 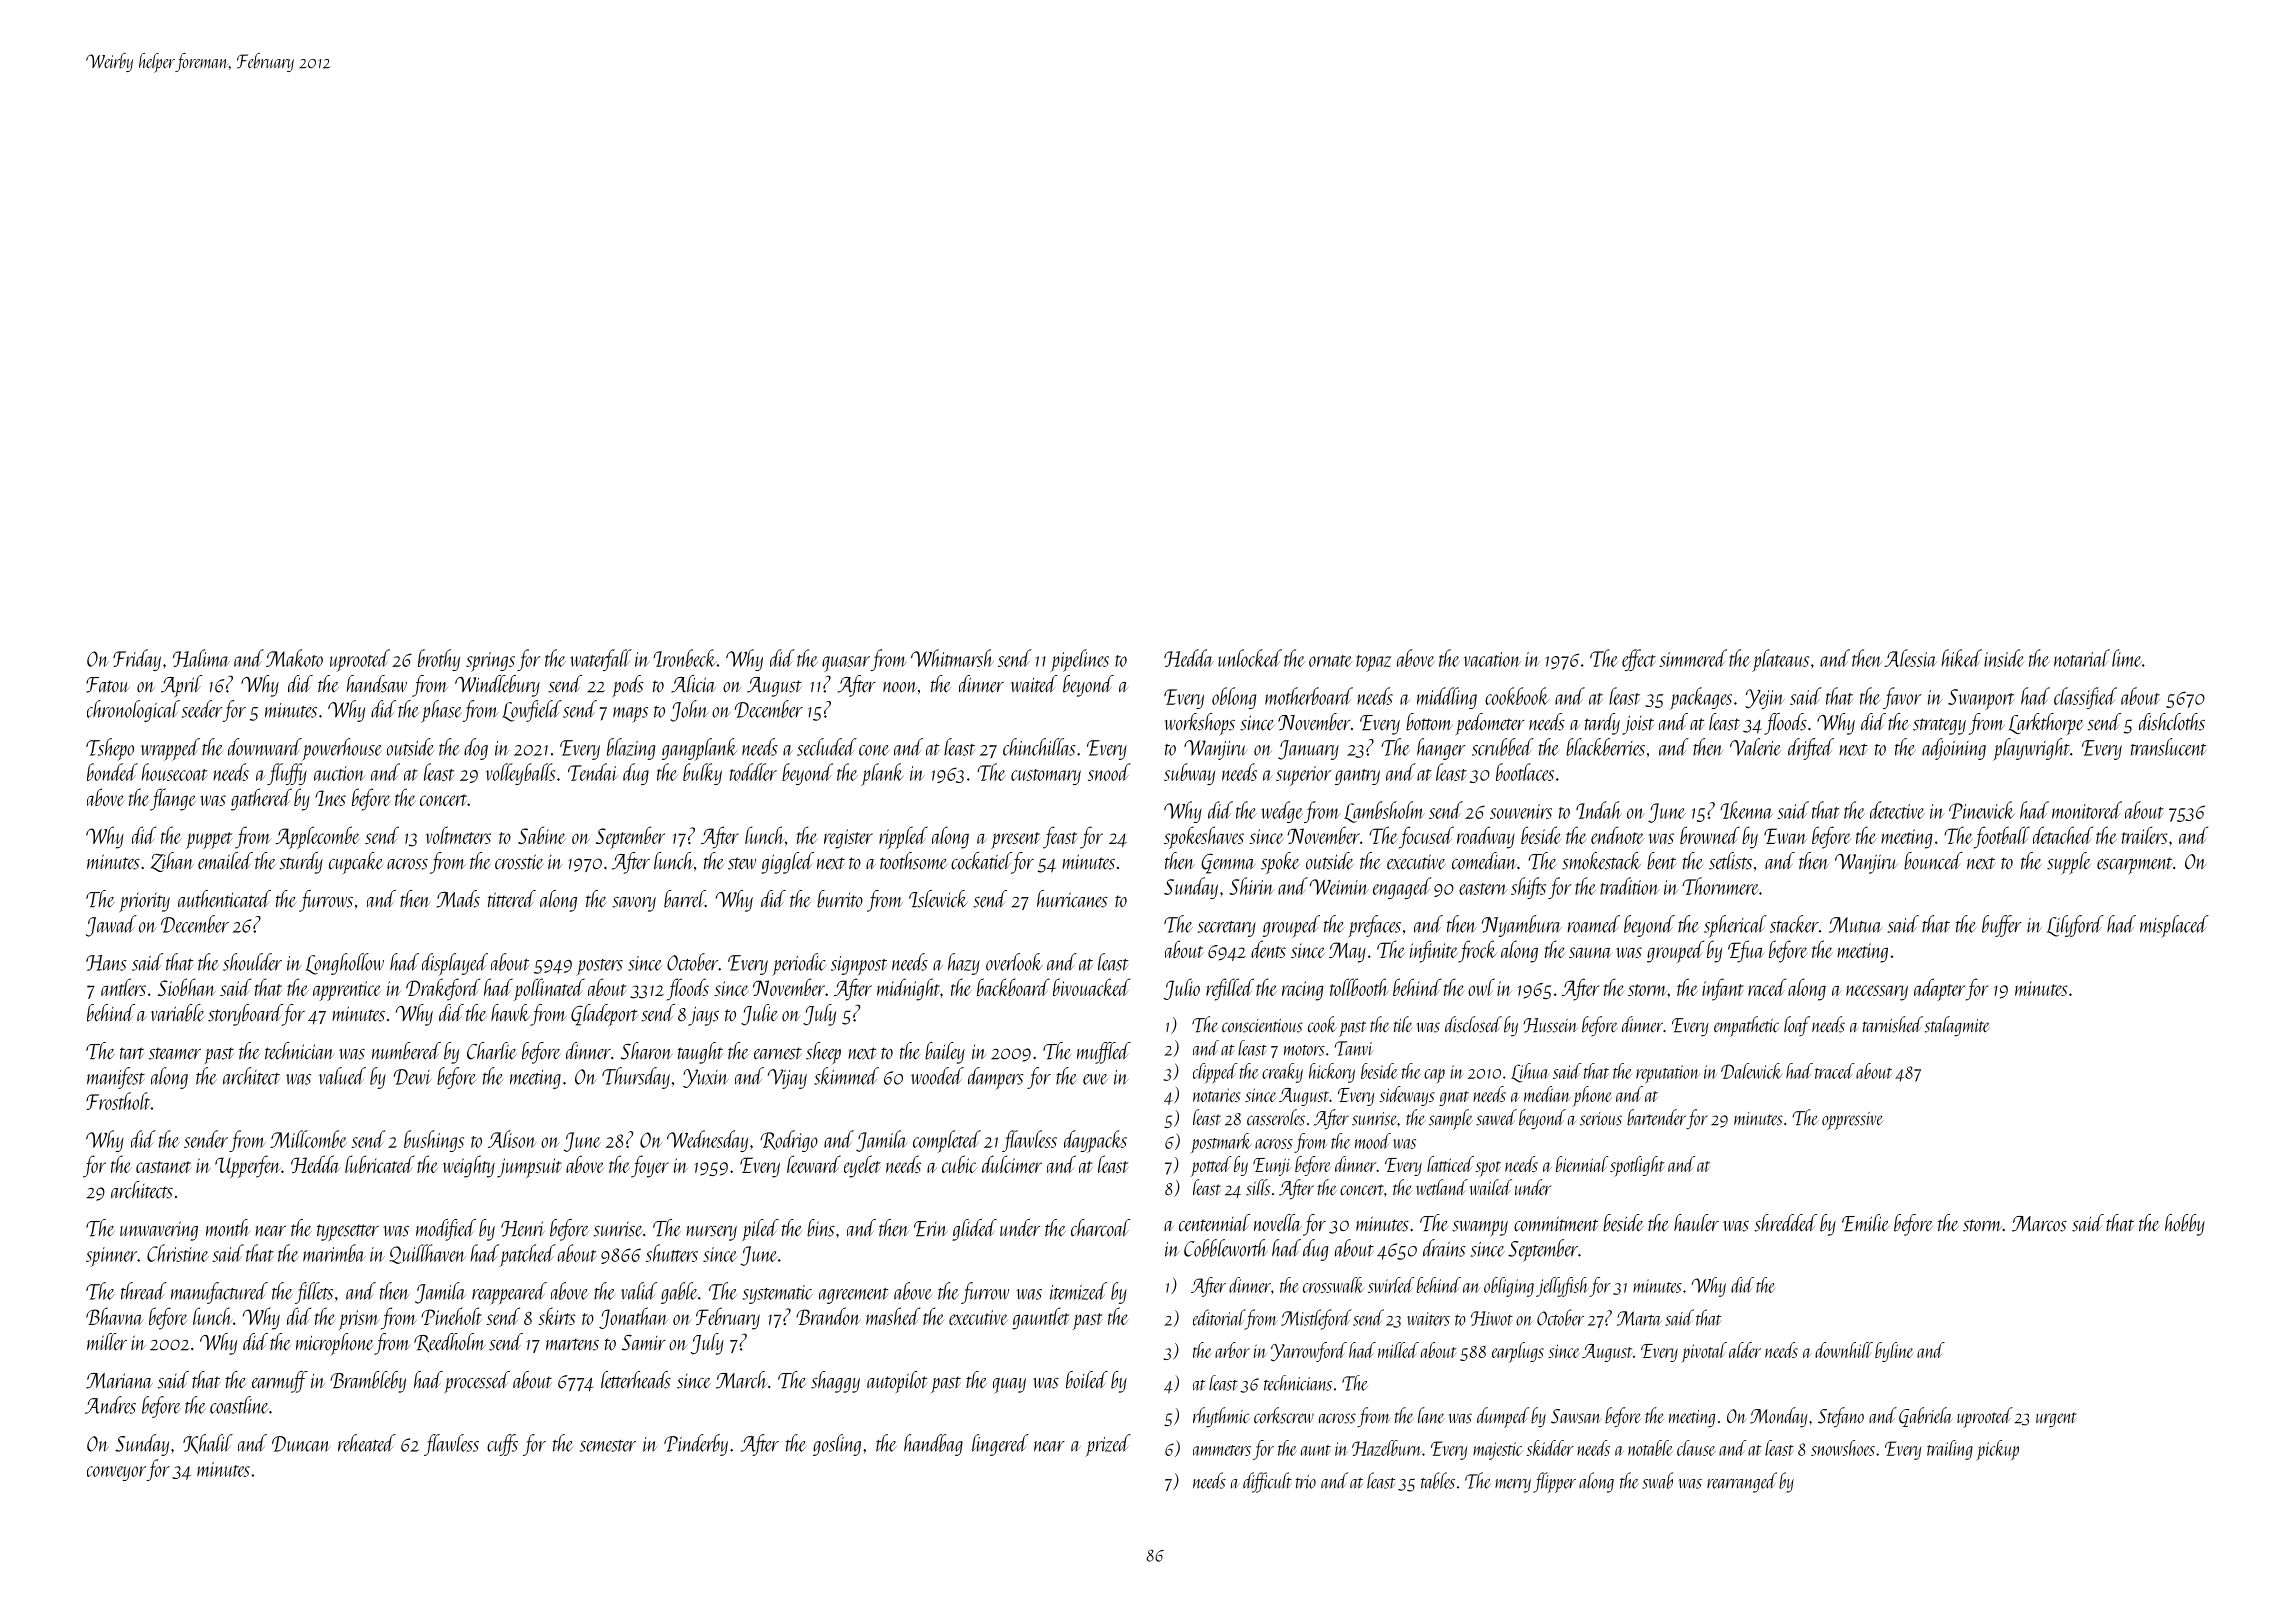 What do you see at coordinates (301, 1444) in the screenshot?
I see `Duncan` at bounding box center [301, 1444].
